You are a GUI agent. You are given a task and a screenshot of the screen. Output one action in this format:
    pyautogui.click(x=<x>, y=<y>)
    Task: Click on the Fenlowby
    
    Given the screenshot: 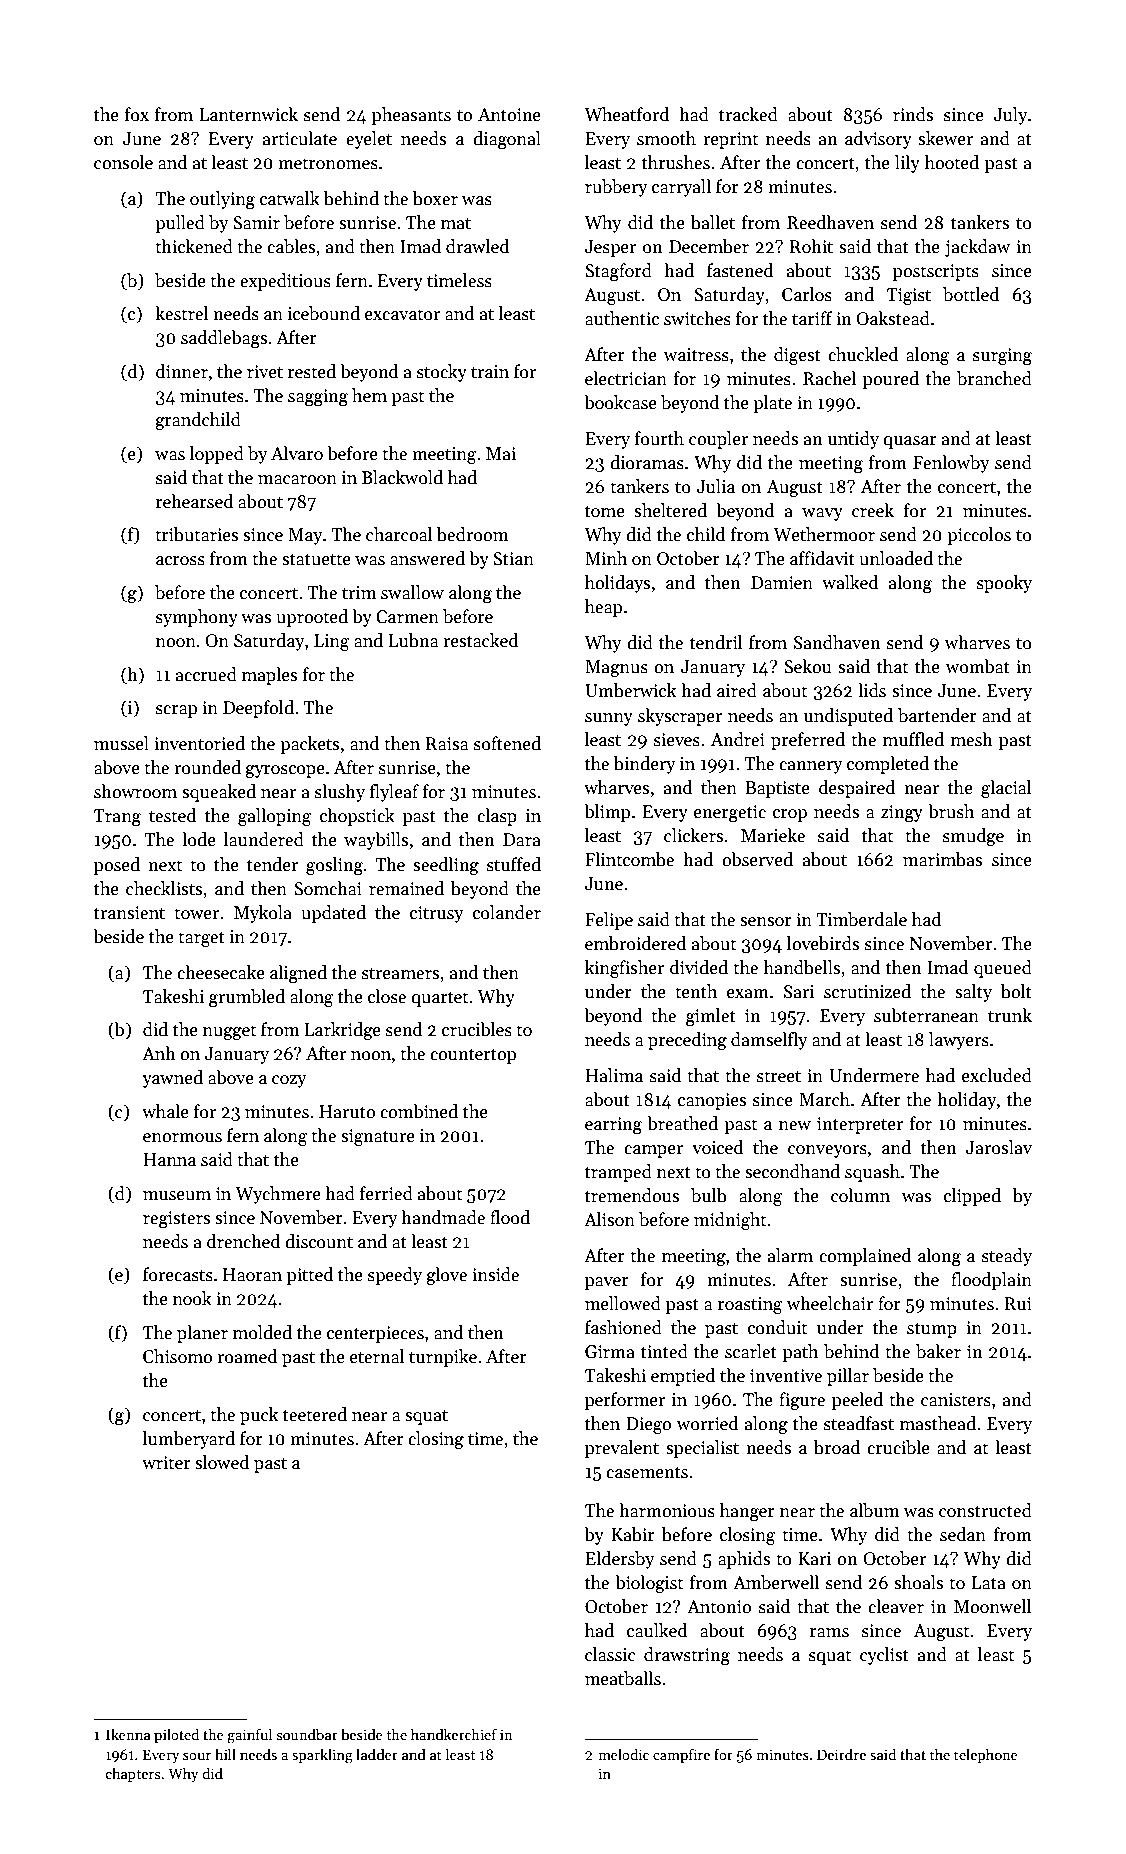 What is the action you would take?
    pyautogui.click(x=951, y=464)
